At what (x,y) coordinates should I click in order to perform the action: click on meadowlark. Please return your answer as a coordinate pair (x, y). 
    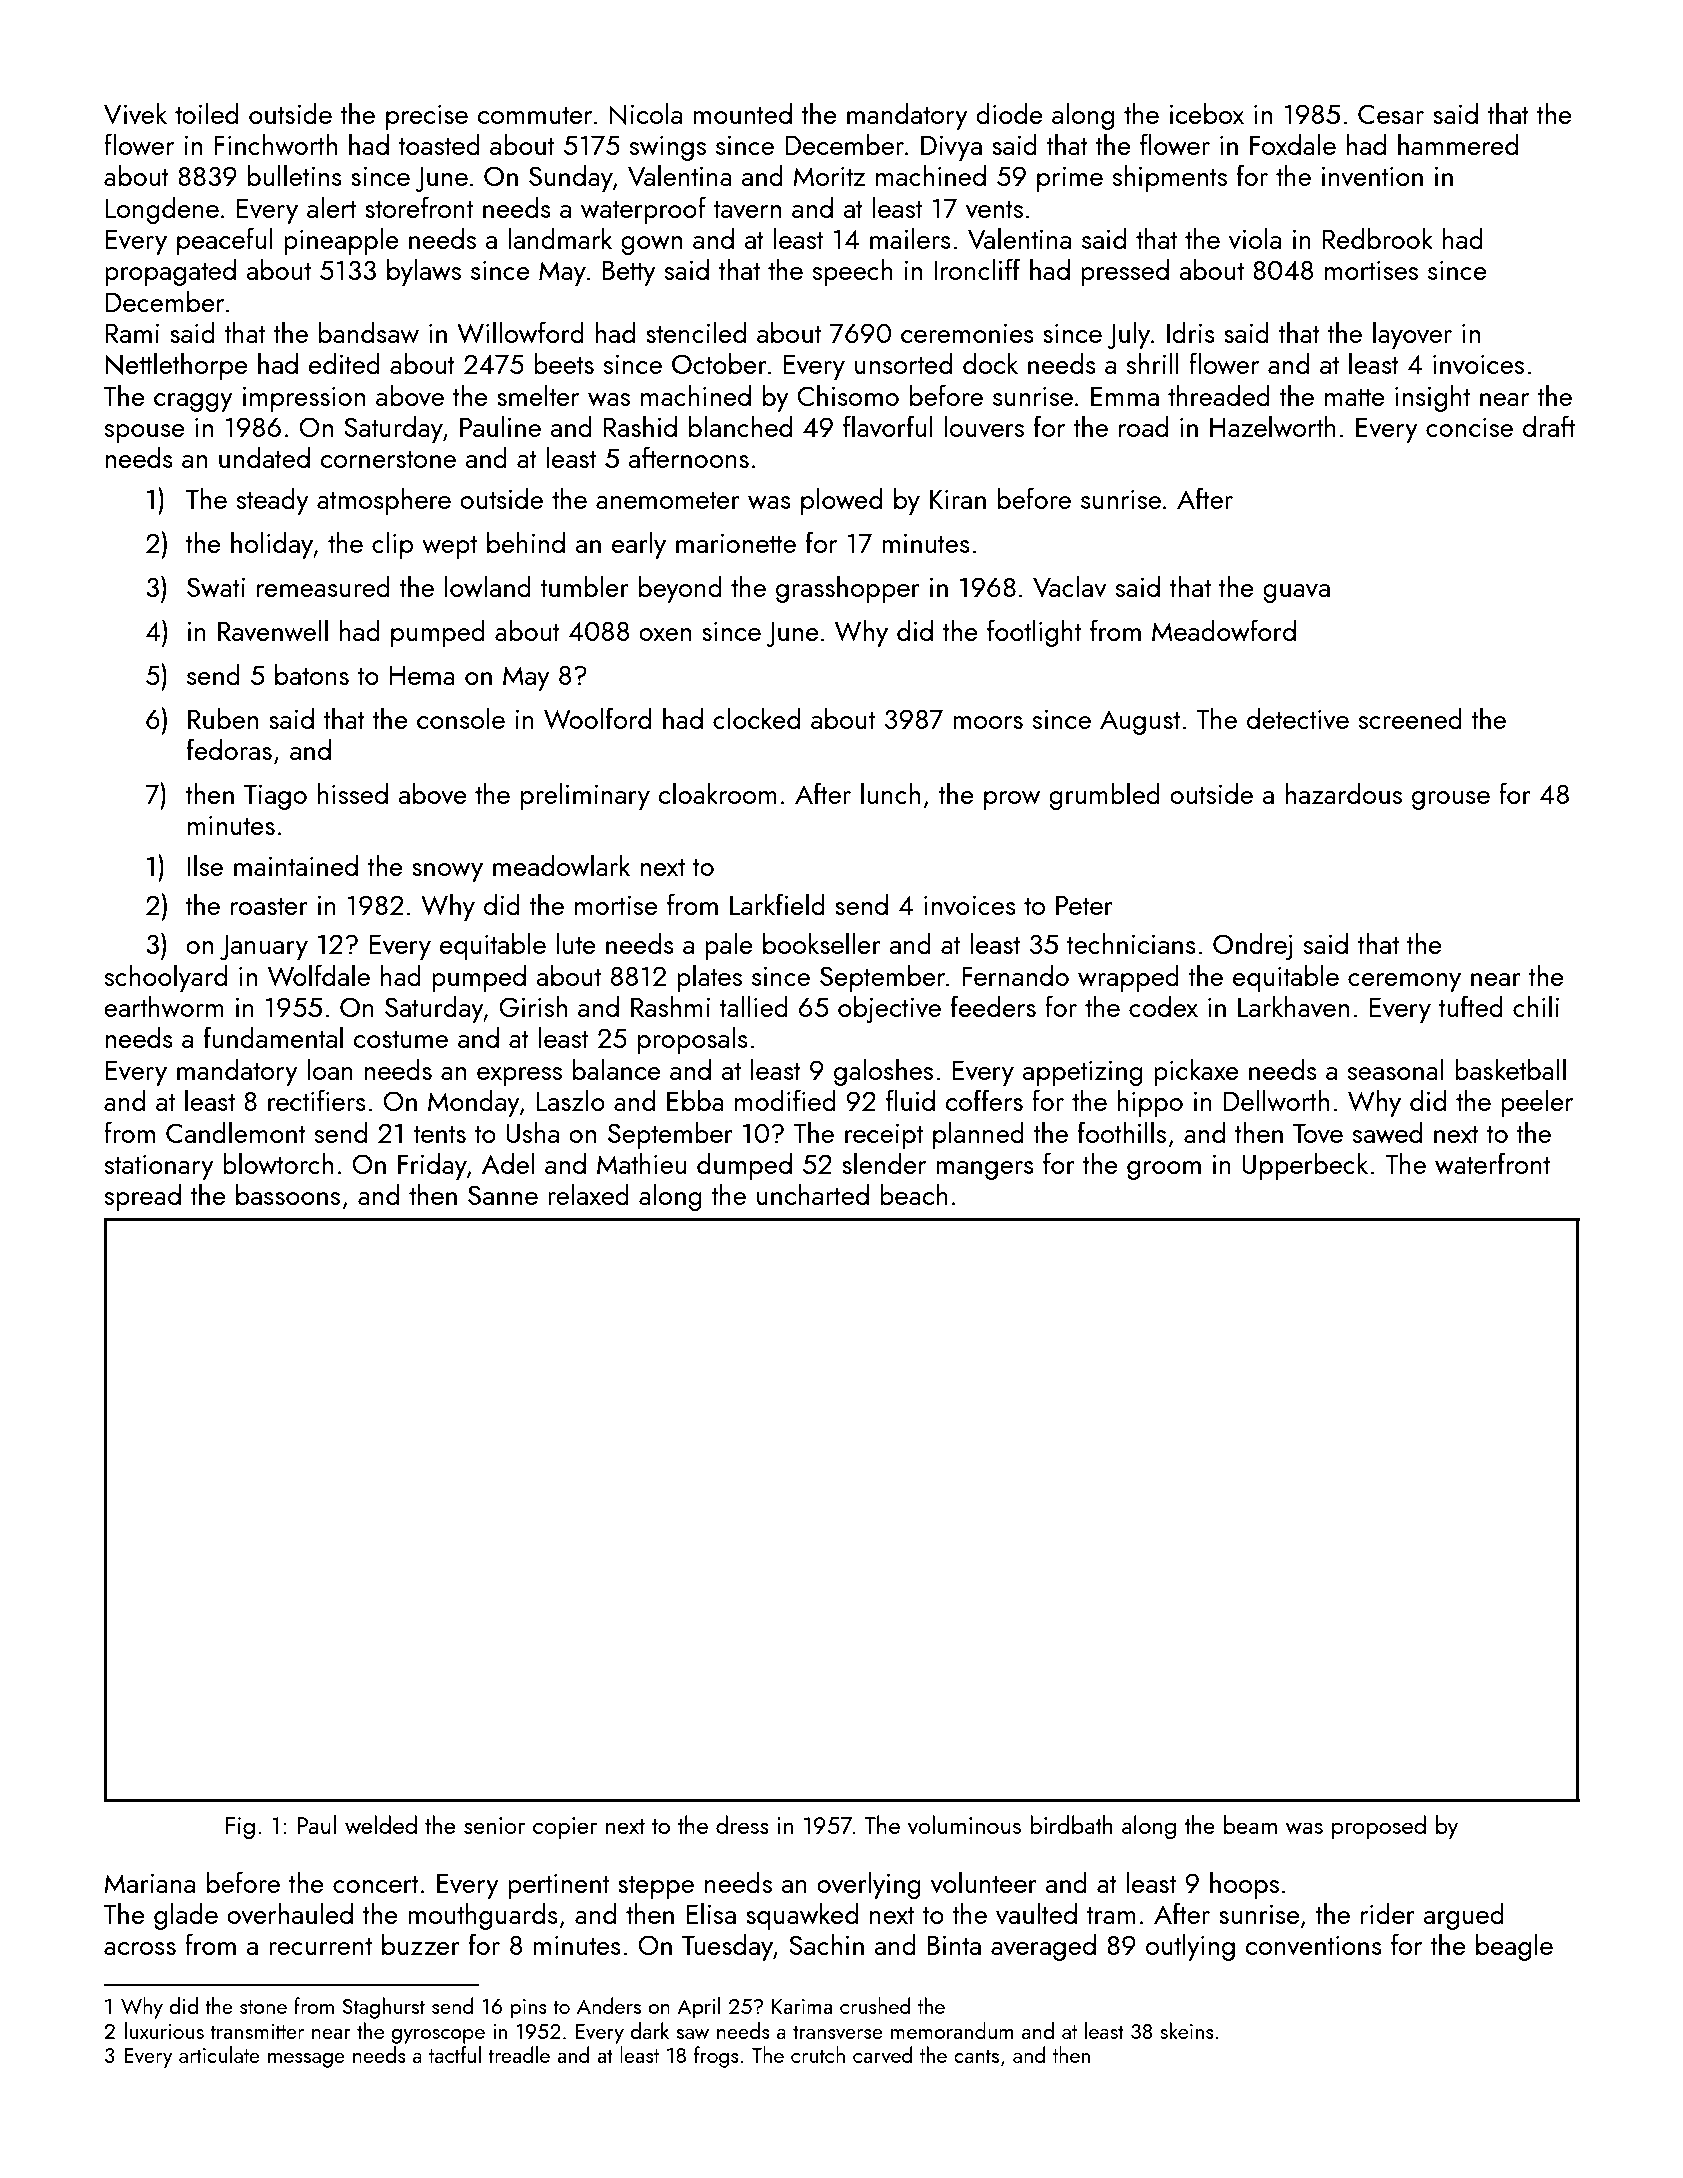
    Looking at the image, I should click on (561, 865).
